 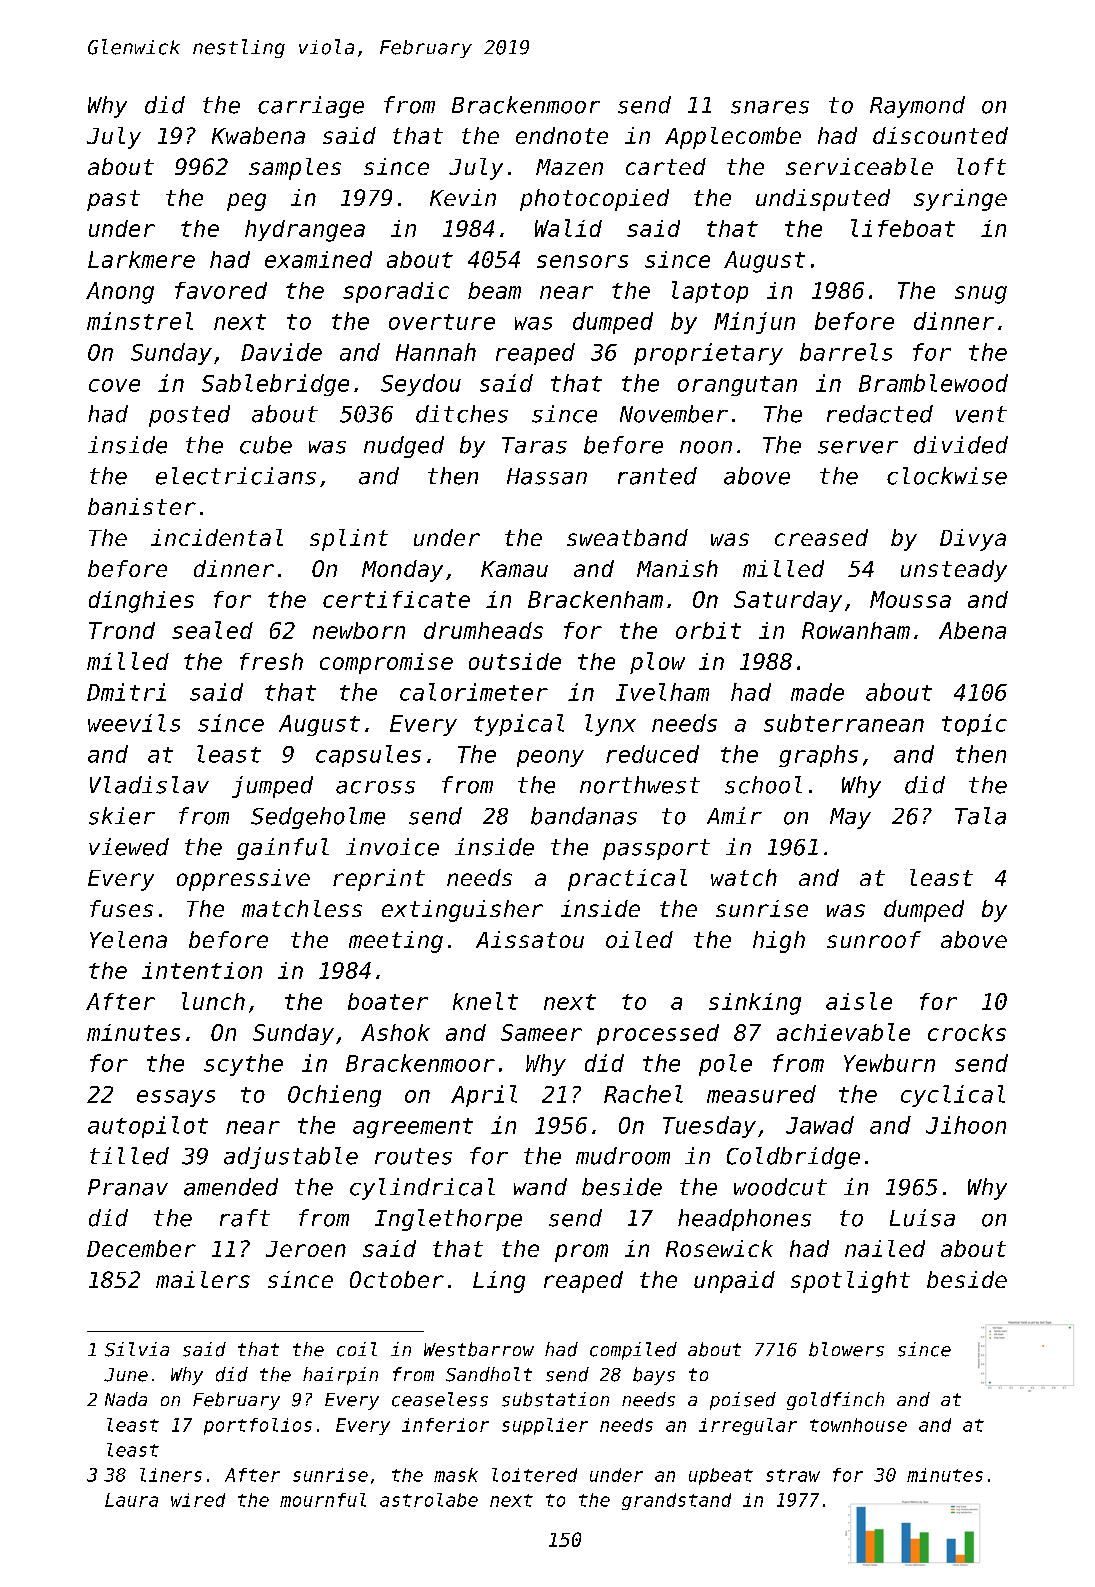 I want to click on mournful, so click(x=323, y=1500).
